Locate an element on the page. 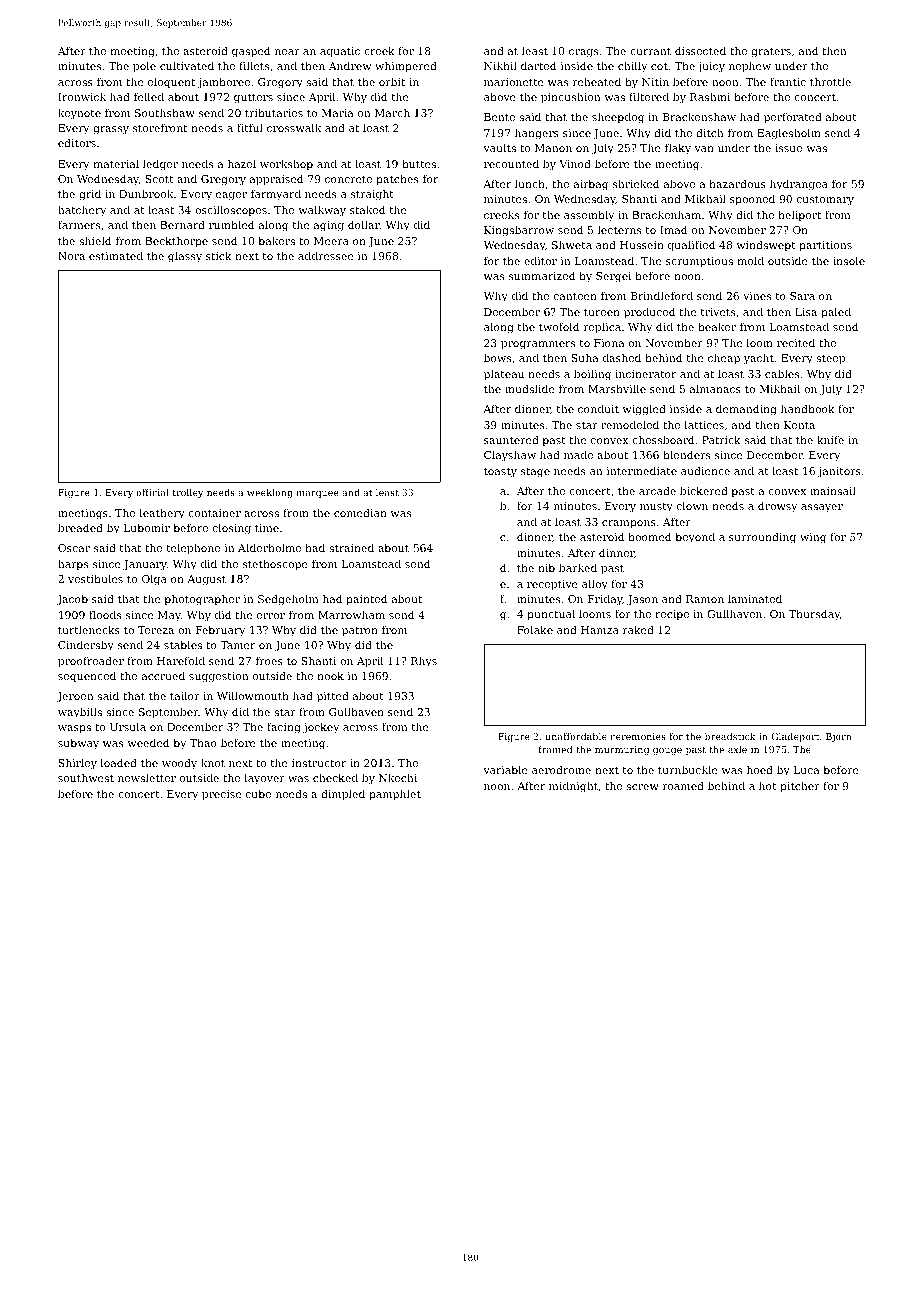 This image has height=1308, width=924. Kingsbarrow is located at coordinates (519, 231).
